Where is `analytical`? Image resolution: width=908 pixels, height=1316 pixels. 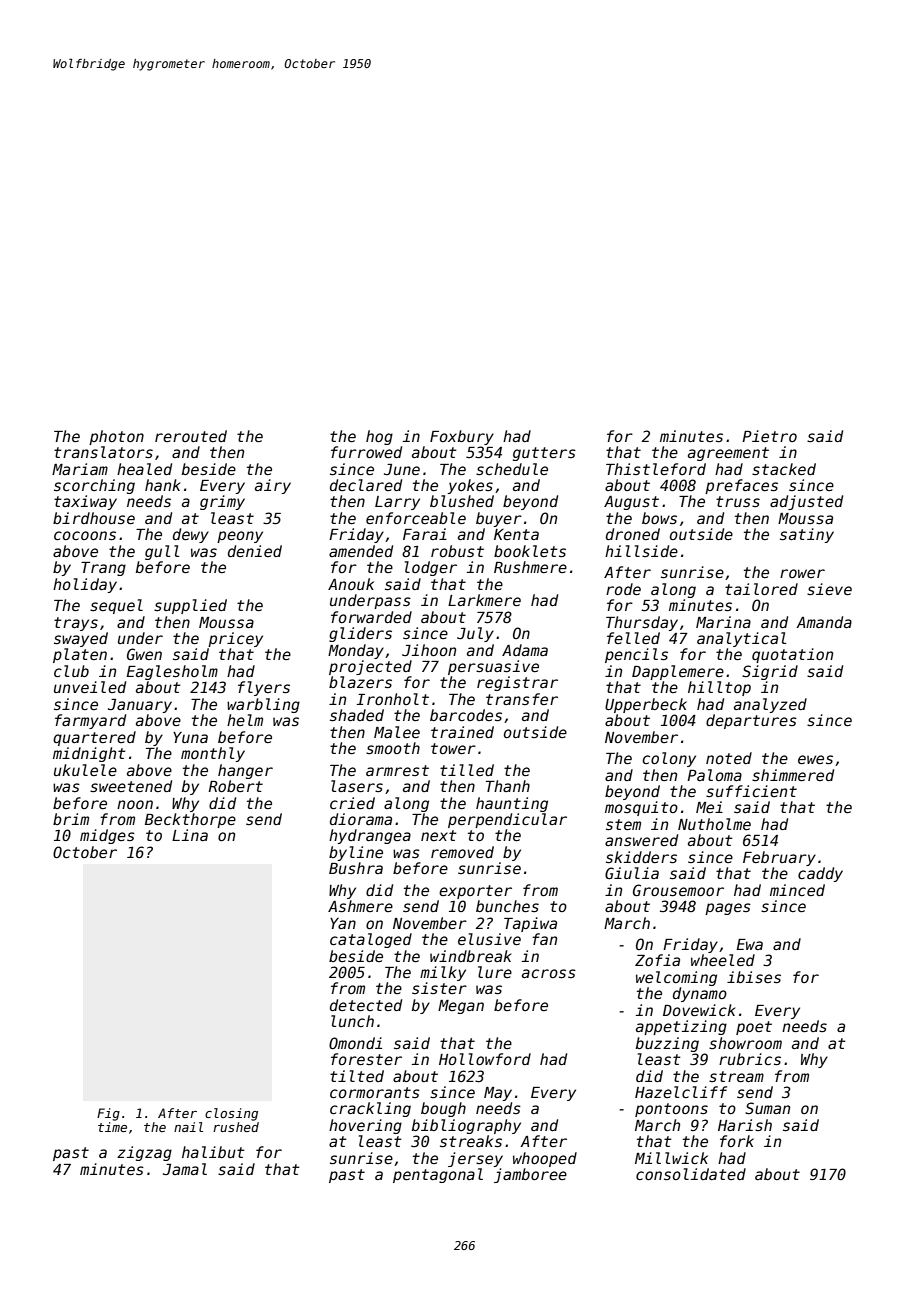 analytical is located at coordinates (741, 639).
